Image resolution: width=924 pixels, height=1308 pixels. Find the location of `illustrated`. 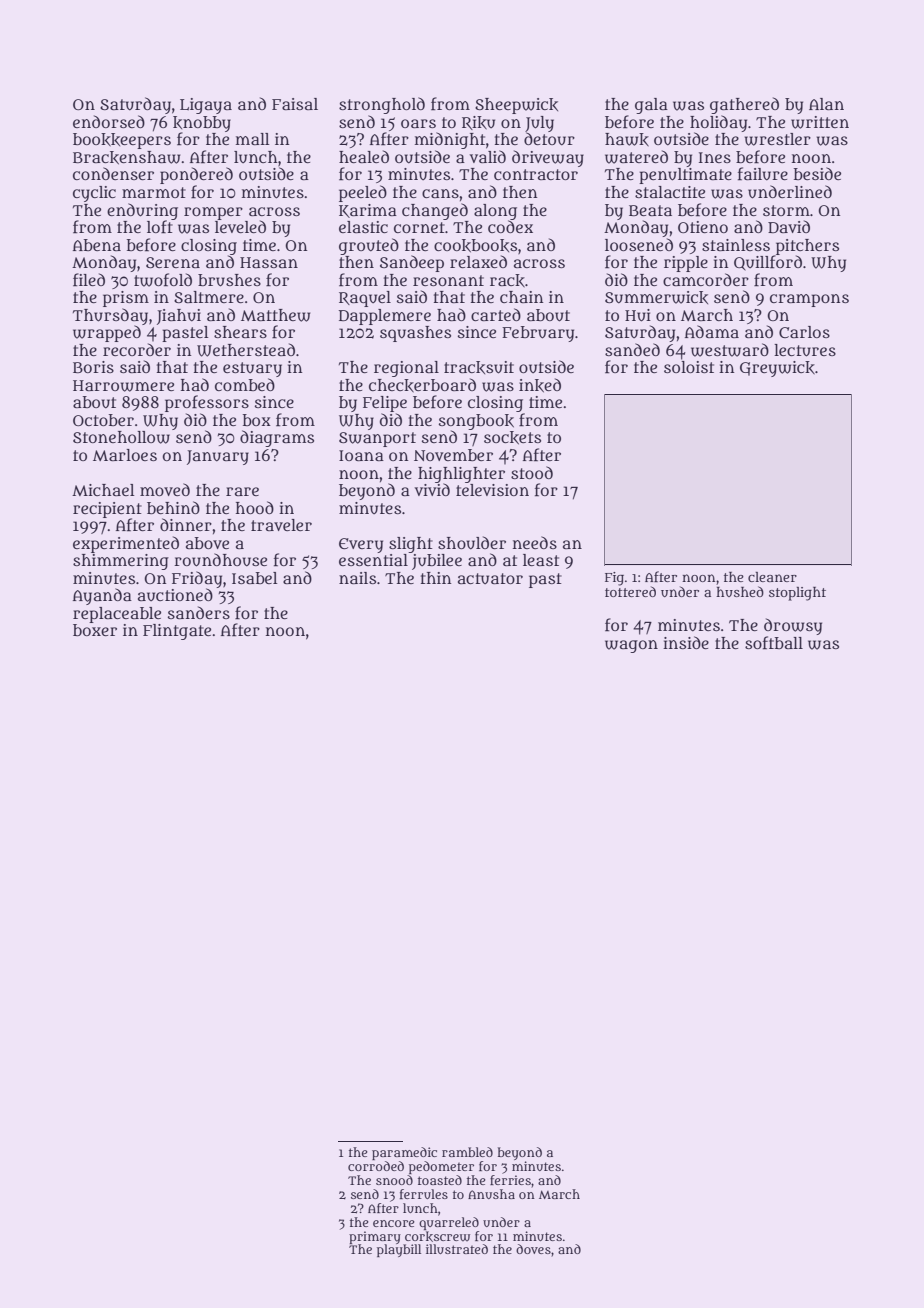

illustrated is located at coordinates (457, 1249).
